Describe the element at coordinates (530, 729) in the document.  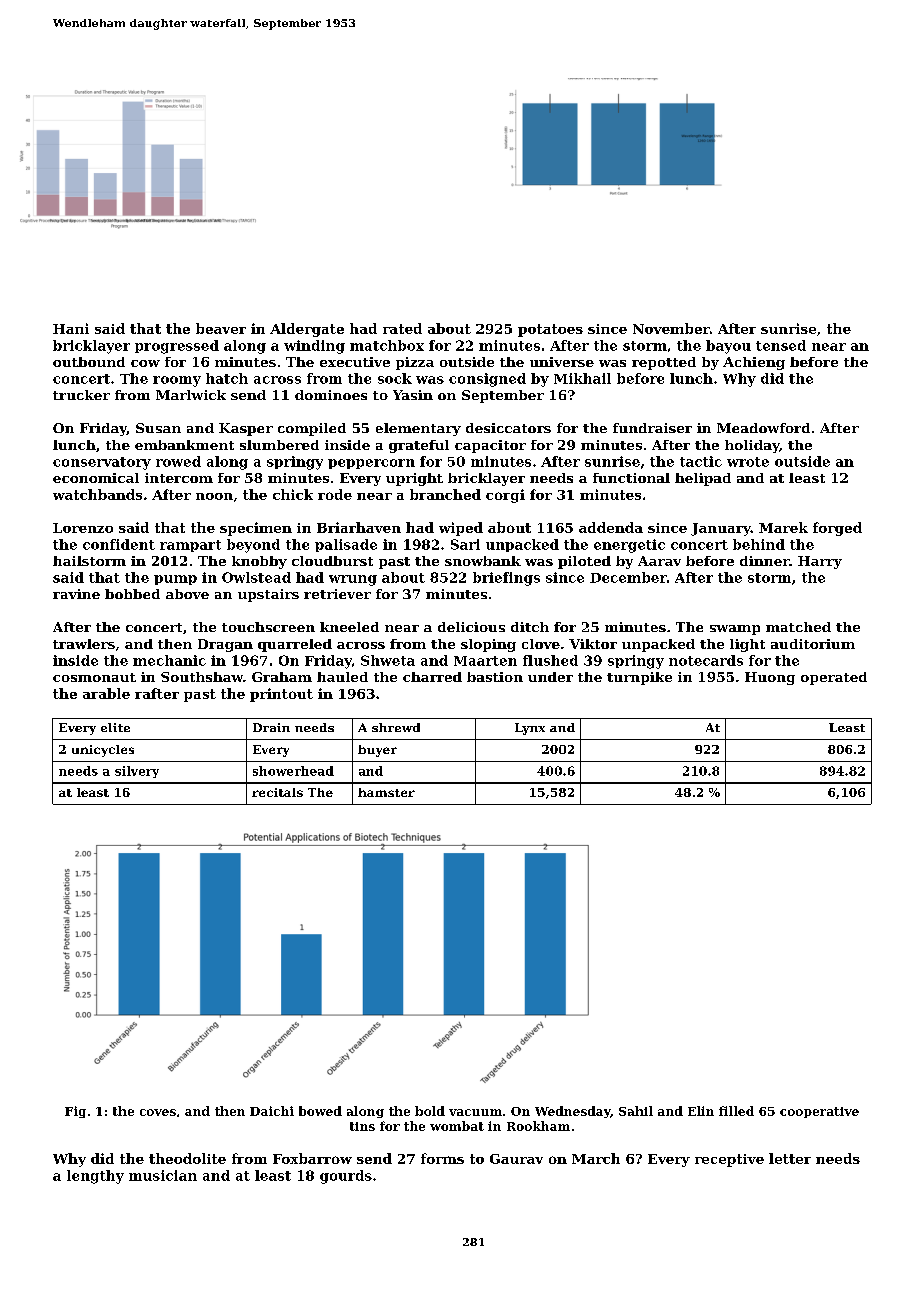
I see `Lynx` at that location.
